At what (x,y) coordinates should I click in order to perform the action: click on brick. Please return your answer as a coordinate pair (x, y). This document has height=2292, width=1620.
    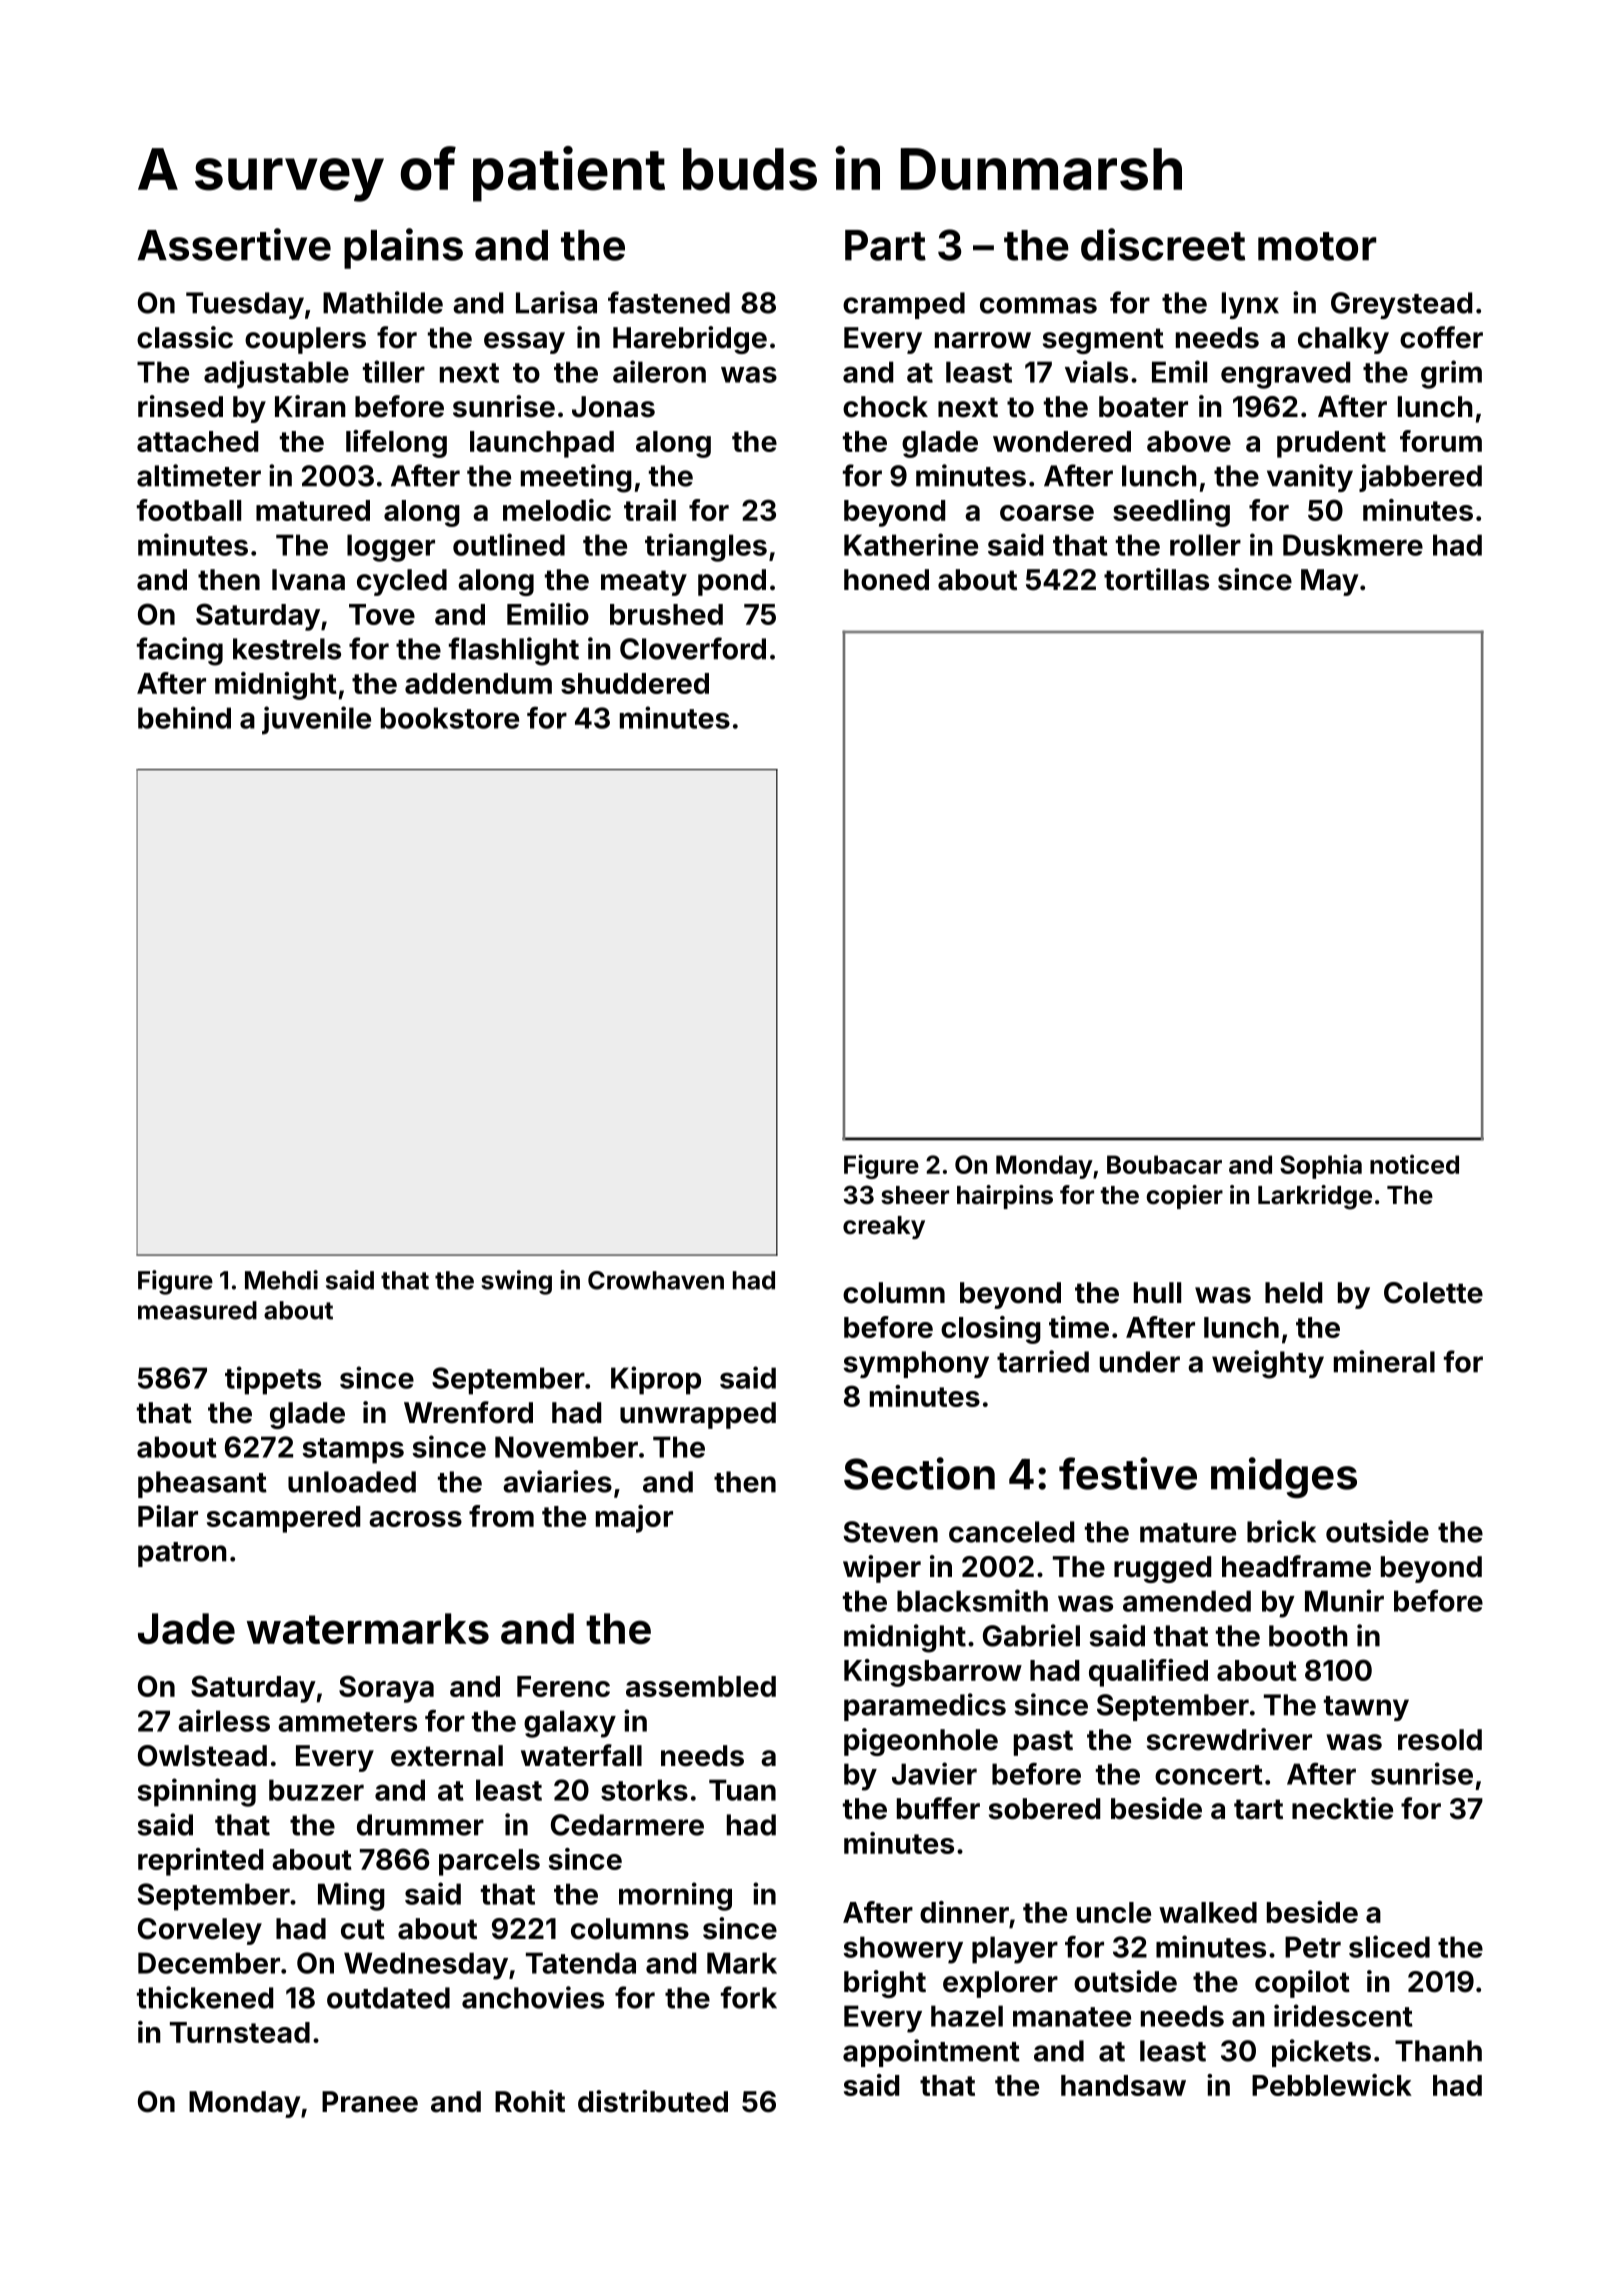
    Looking at the image, I should click on (1281, 1531).
